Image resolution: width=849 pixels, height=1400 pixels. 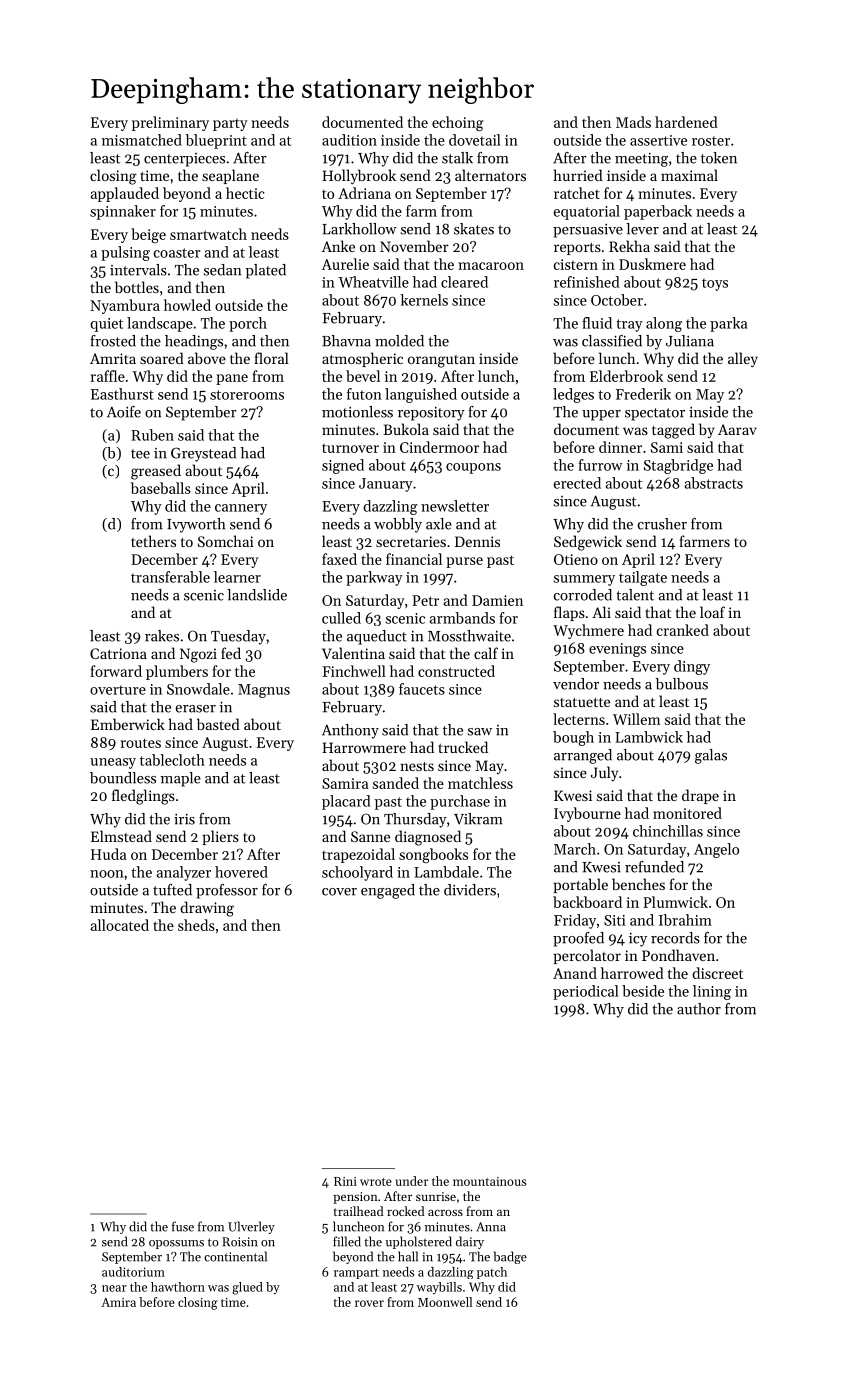 What do you see at coordinates (586, 992) in the document?
I see `periodical` at bounding box center [586, 992].
